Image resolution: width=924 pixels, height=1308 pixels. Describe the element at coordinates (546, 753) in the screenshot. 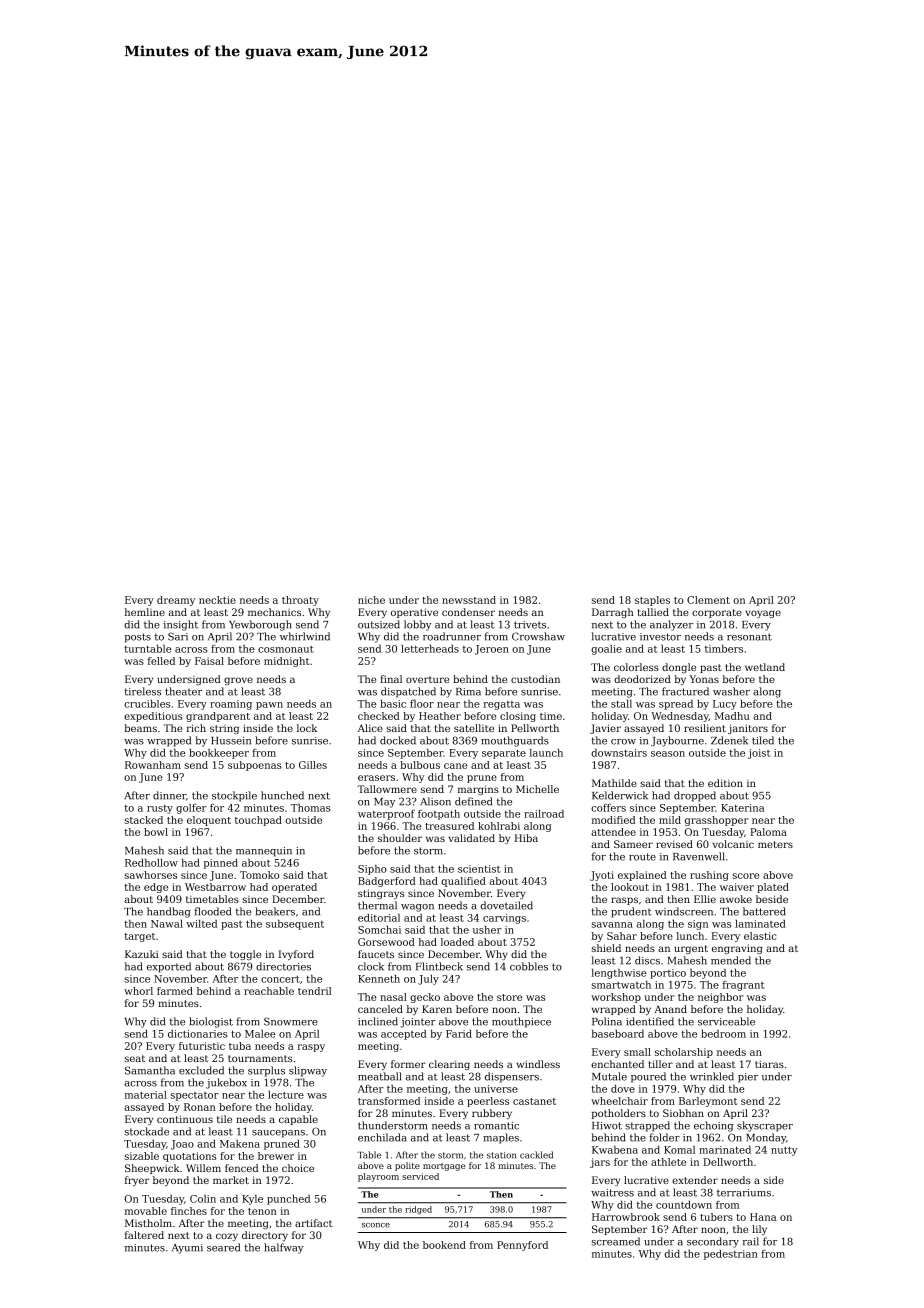

I see `launch` at that location.
